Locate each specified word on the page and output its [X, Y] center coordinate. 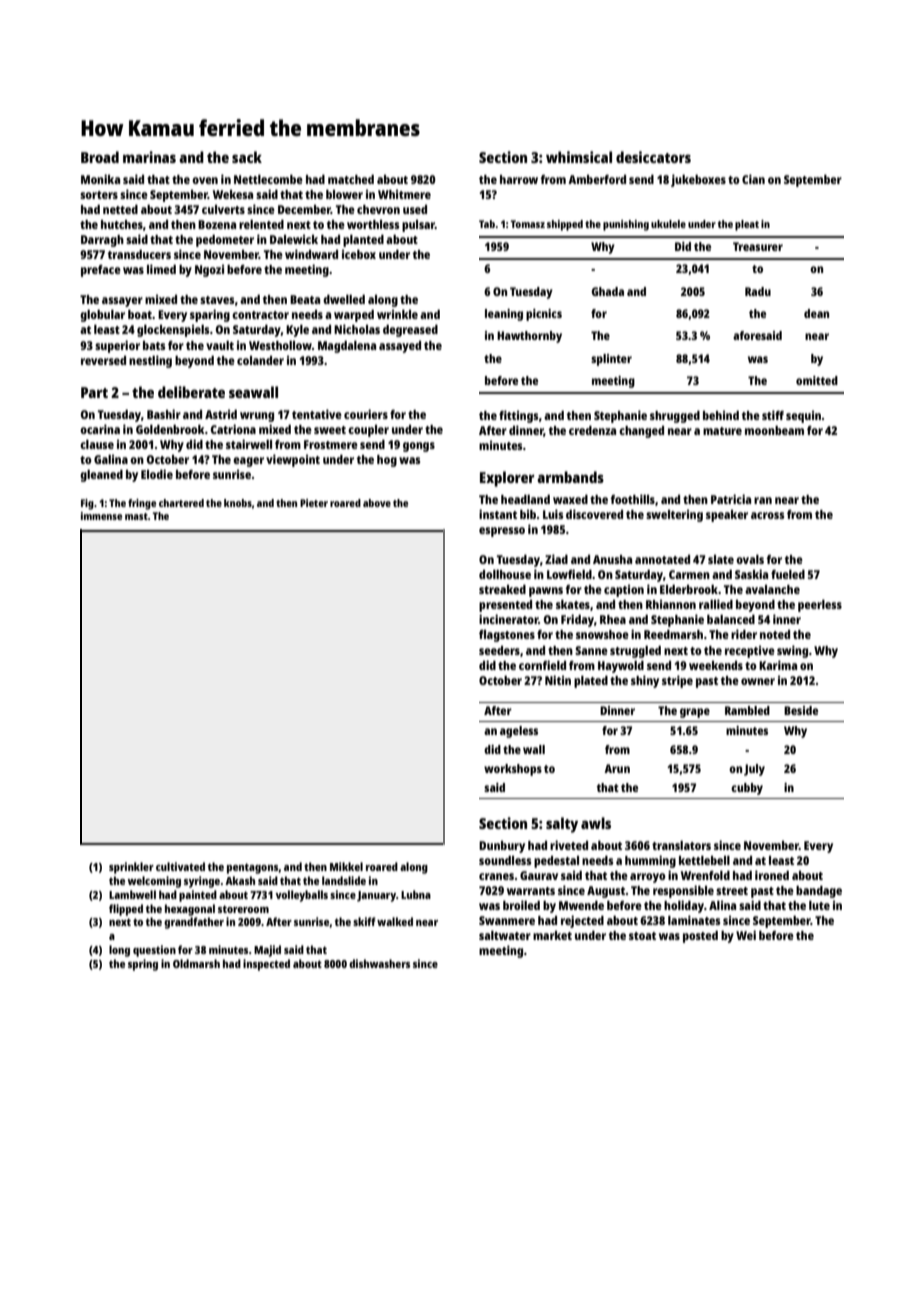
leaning [504, 315]
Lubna [416, 894]
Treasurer [758, 246]
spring [143, 965]
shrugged [675, 417]
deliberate [191, 392]
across [767, 515]
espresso [502, 532]
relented [261, 224]
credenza [592, 430]
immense [101, 516]
